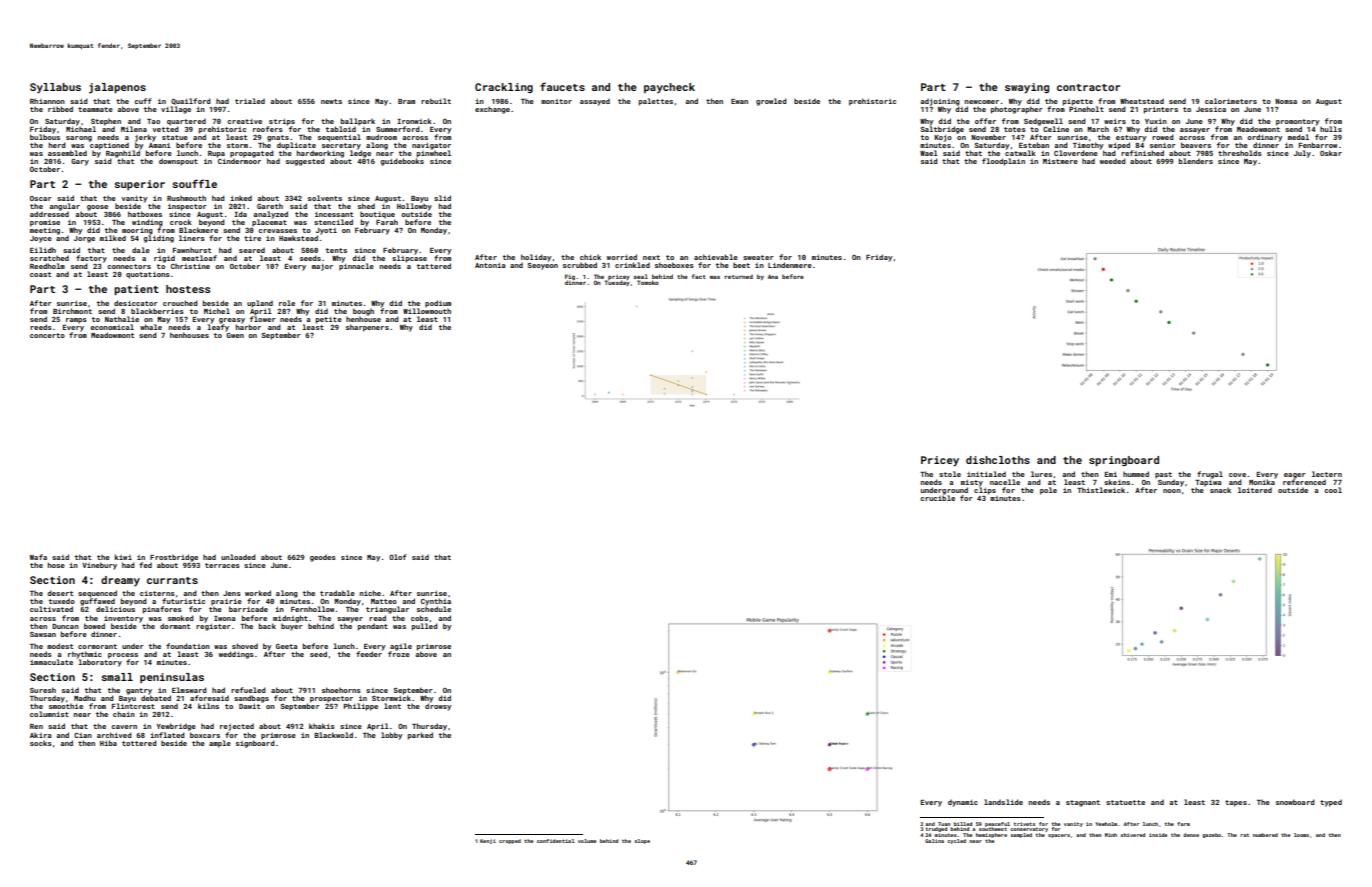 Image resolution: width=1372 pixels, height=887 pixels. I want to click on swaying, so click(1027, 88).
